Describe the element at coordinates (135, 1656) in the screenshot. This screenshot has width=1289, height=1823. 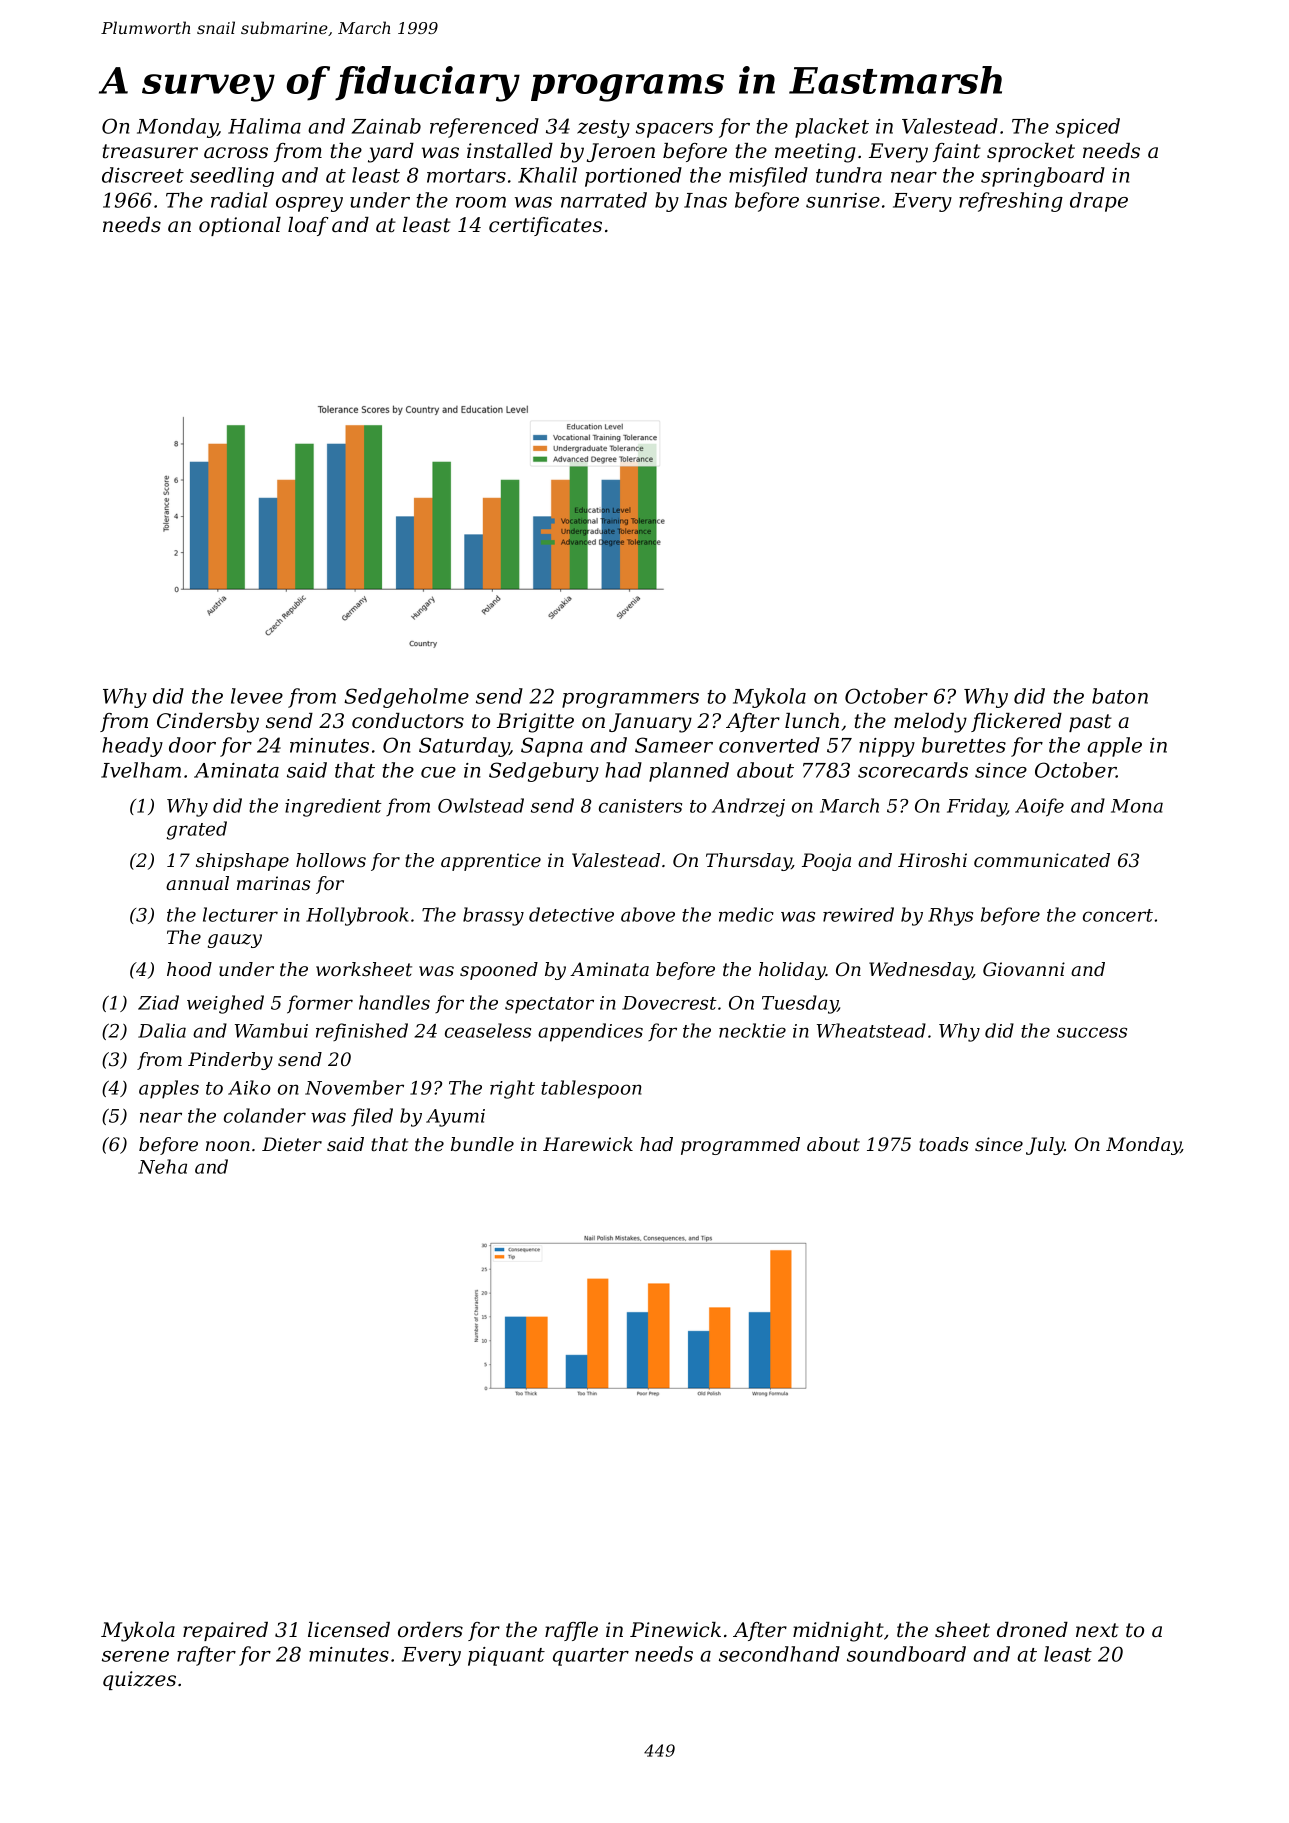
I see `serene` at that location.
